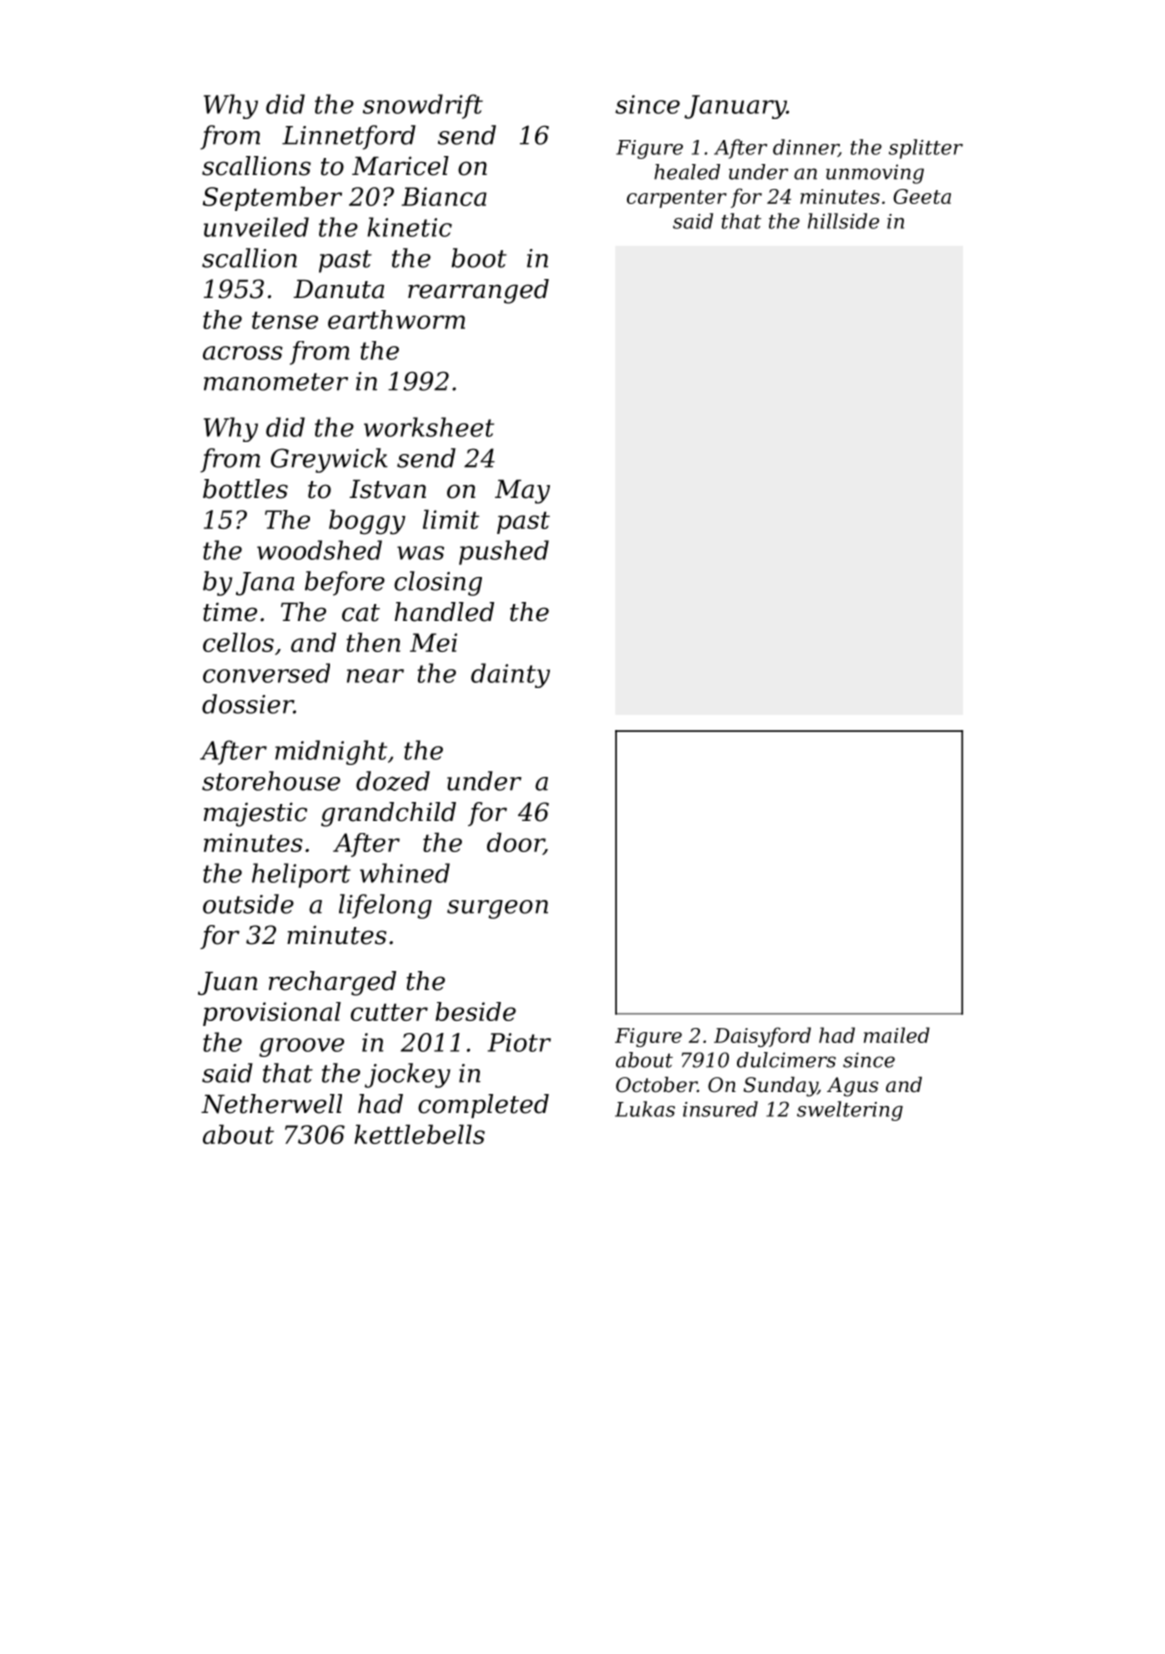  Describe the element at coordinates (389, 1012) in the screenshot. I see `cutter` at that location.
